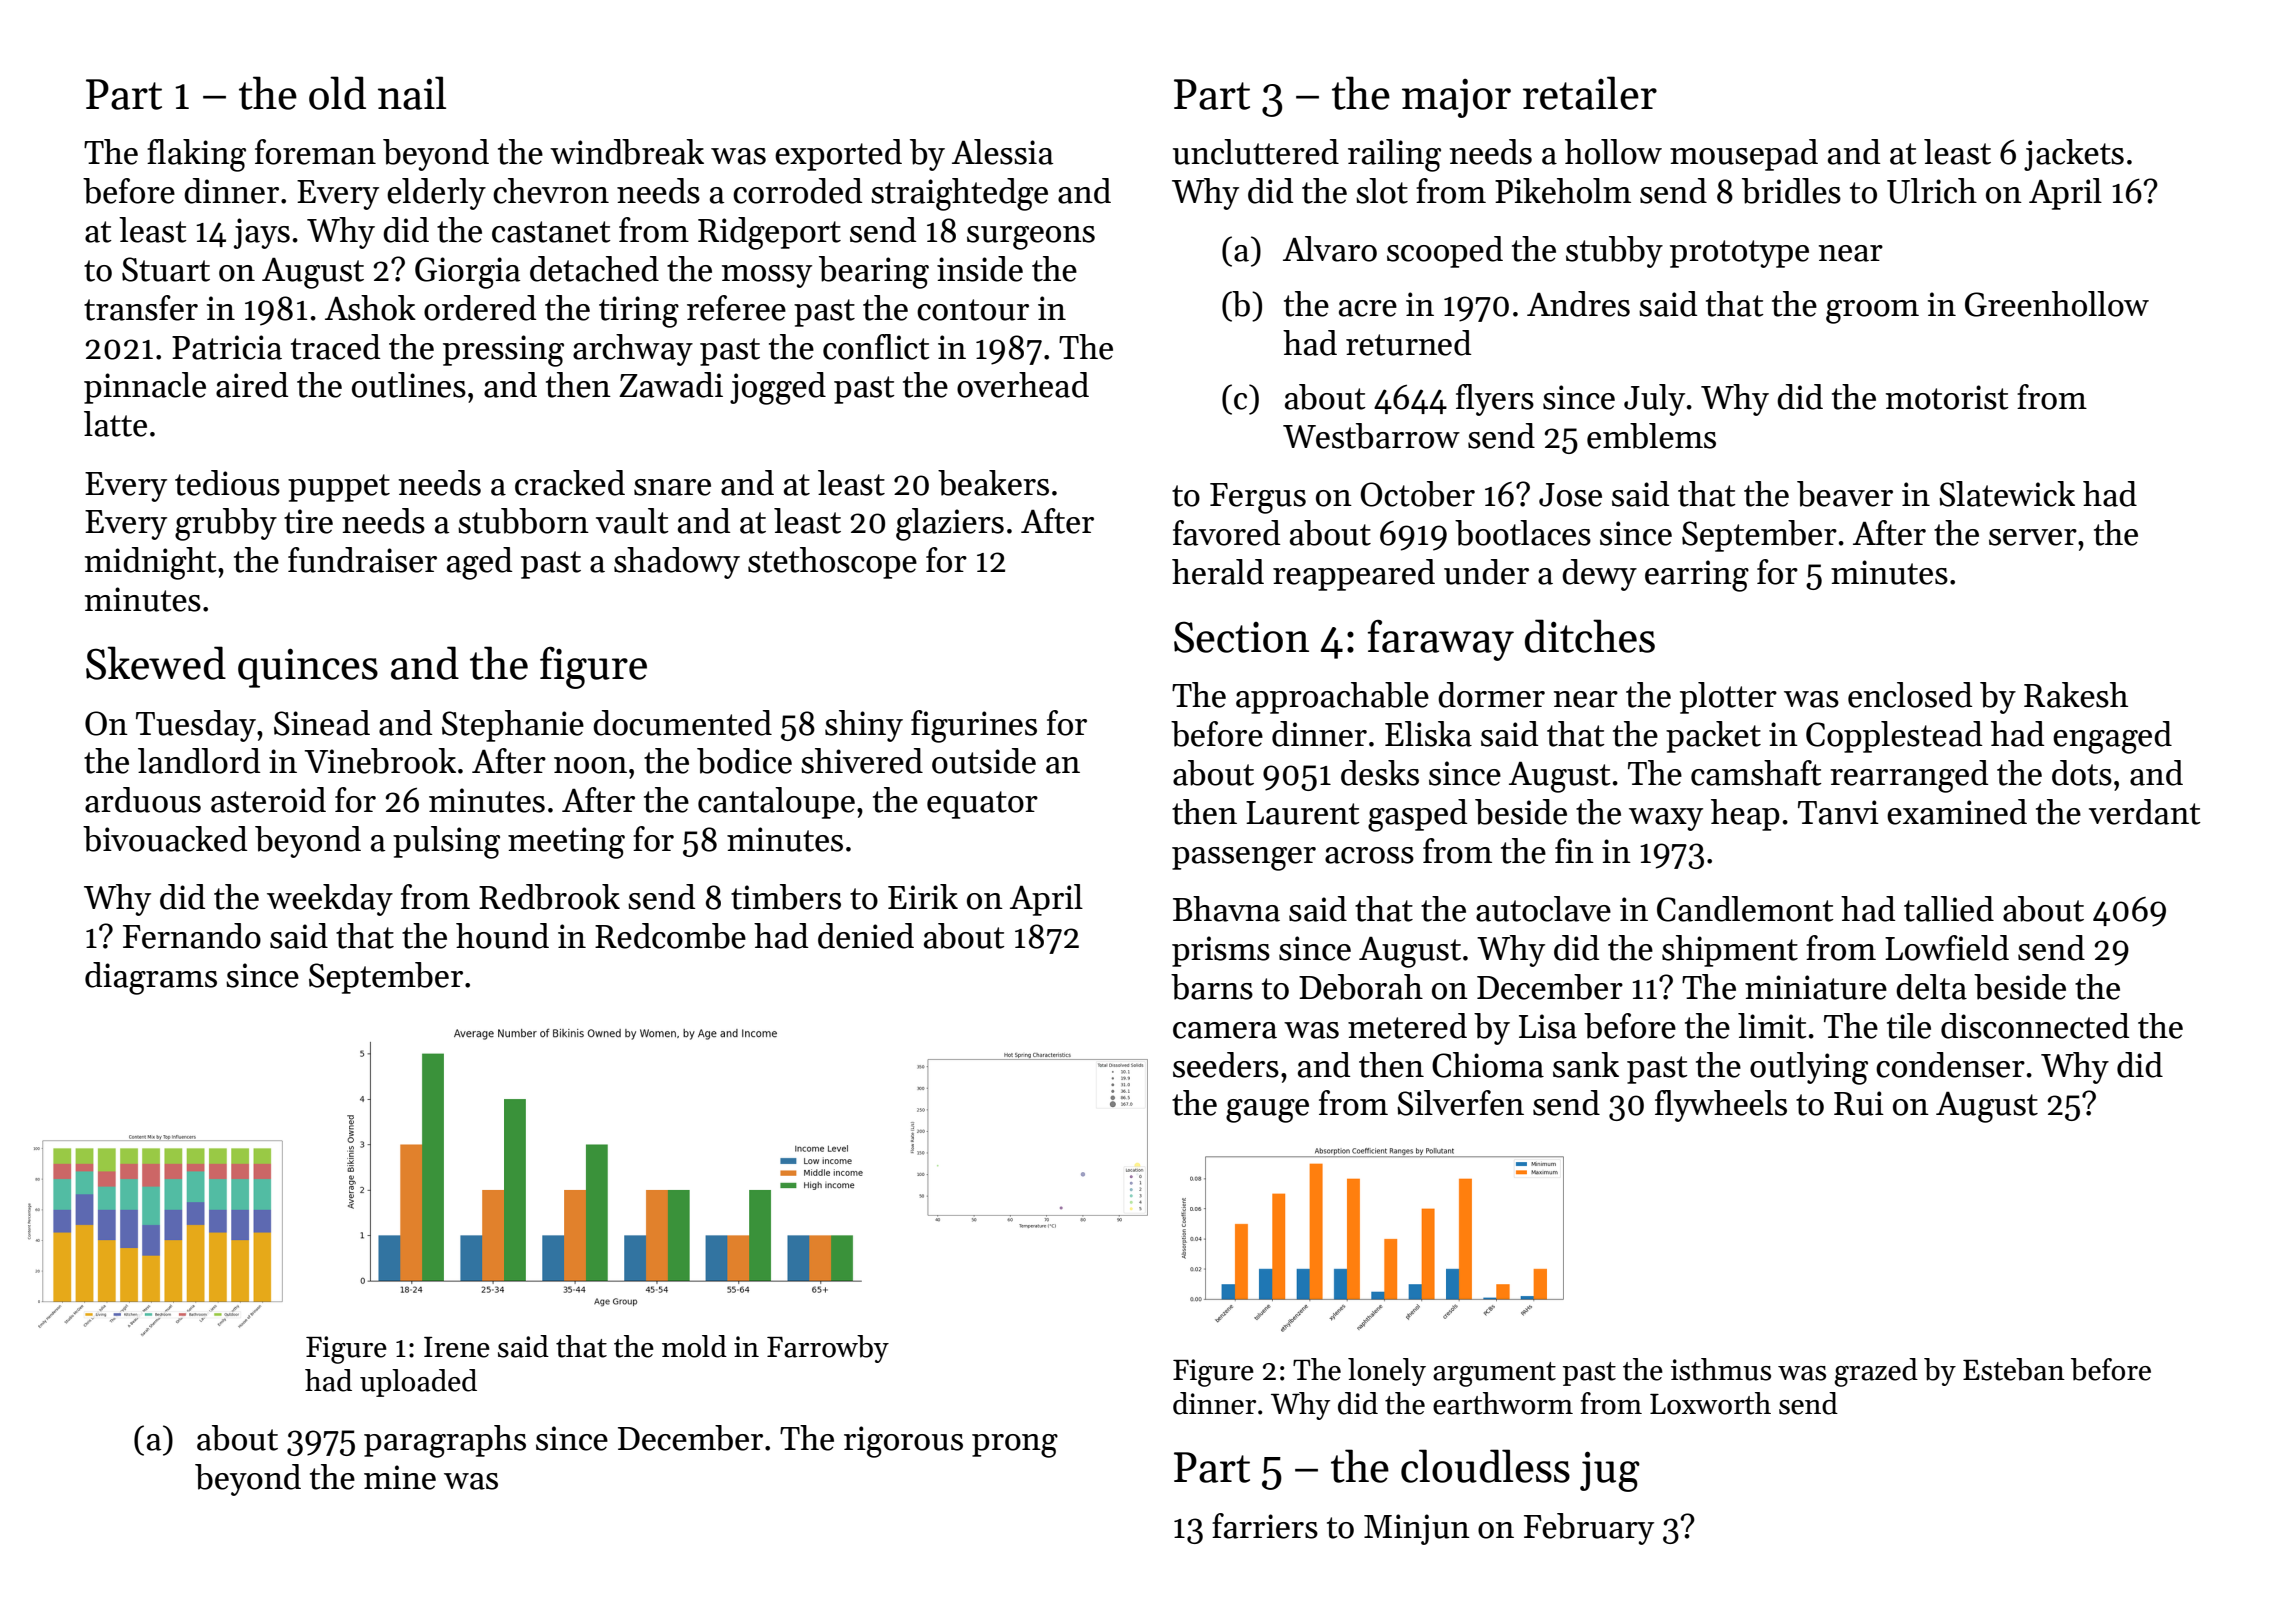 Image resolution: width=2292 pixels, height=1620 pixels. What do you see at coordinates (1494, 1374) in the document?
I see `argument` at bounding box center [1494, 1374].
